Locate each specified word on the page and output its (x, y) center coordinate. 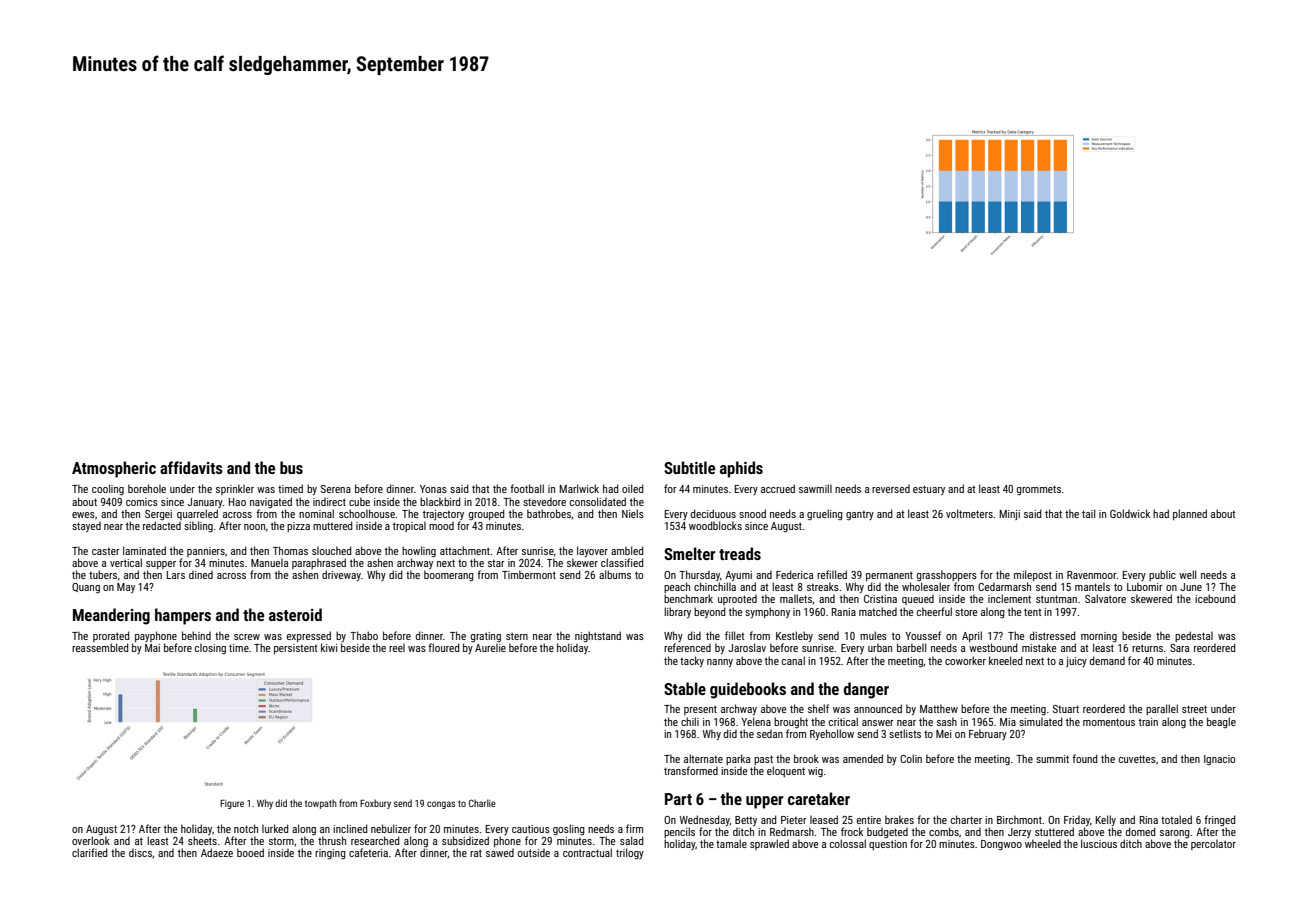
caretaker (819, 798)
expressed (309, 636)
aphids (741, 469)
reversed (891, 489)
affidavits (191, 467)
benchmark (688, 598)
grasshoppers (947, 575)
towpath (321, 804)
